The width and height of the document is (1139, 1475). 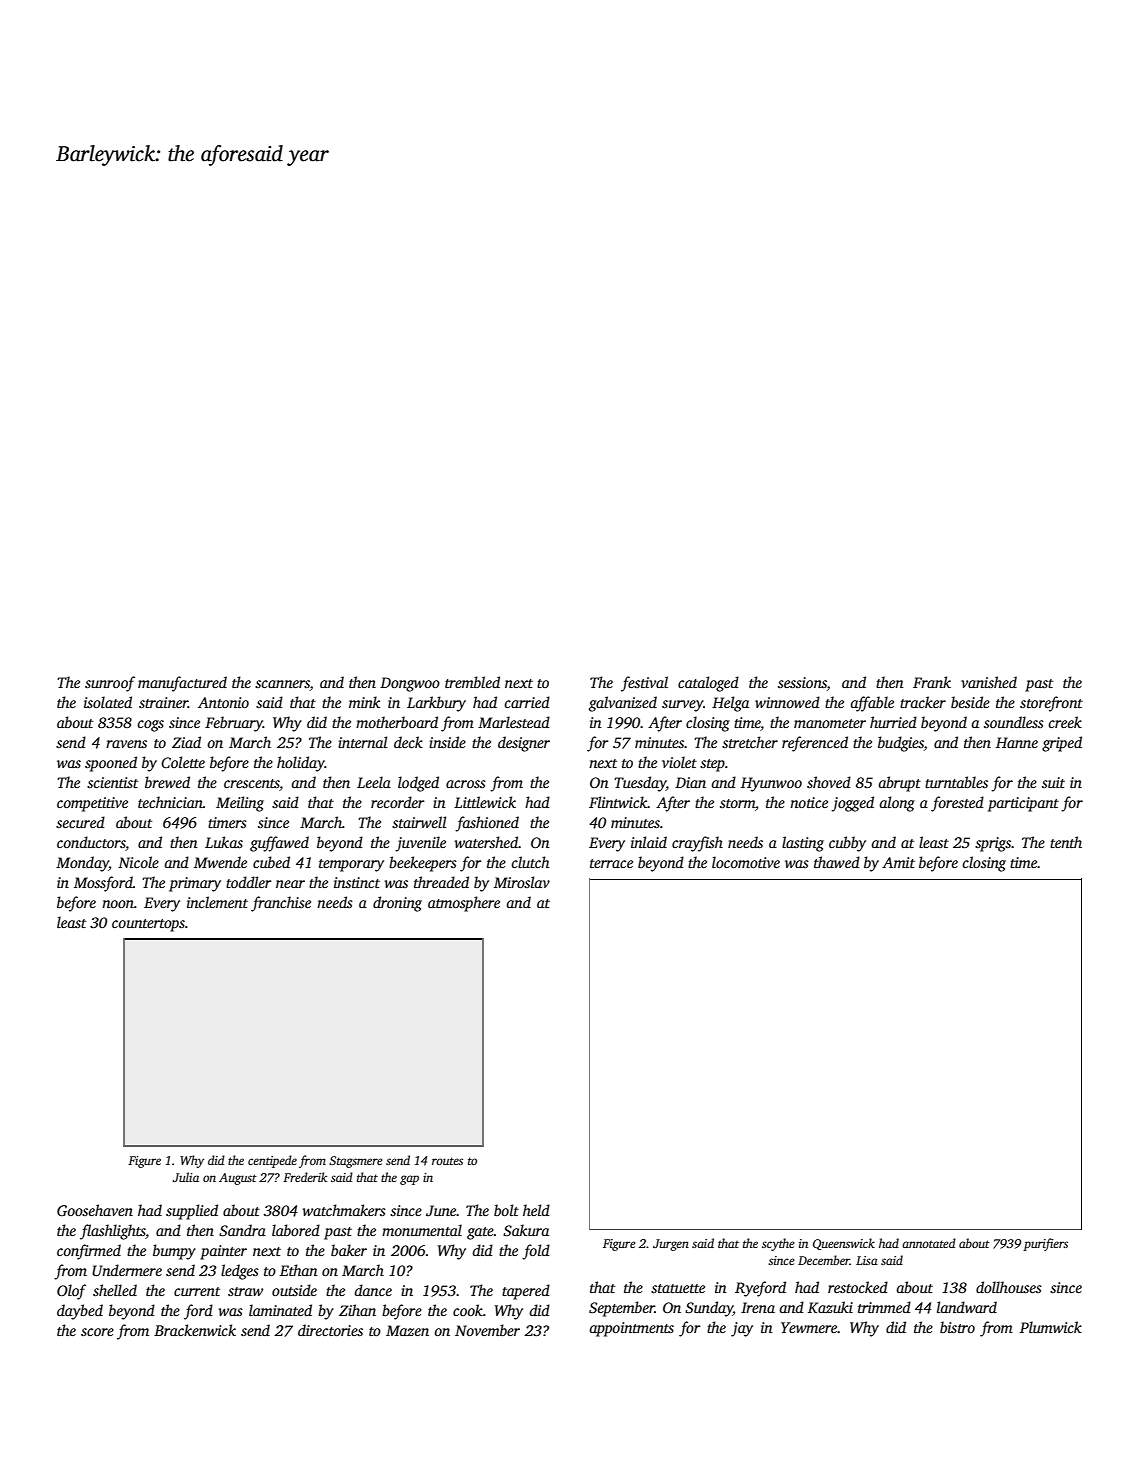 What do you see at coordinates (1045, 1244) in the document?
I see `purifiers` at bounding box center [1045, 1244].
